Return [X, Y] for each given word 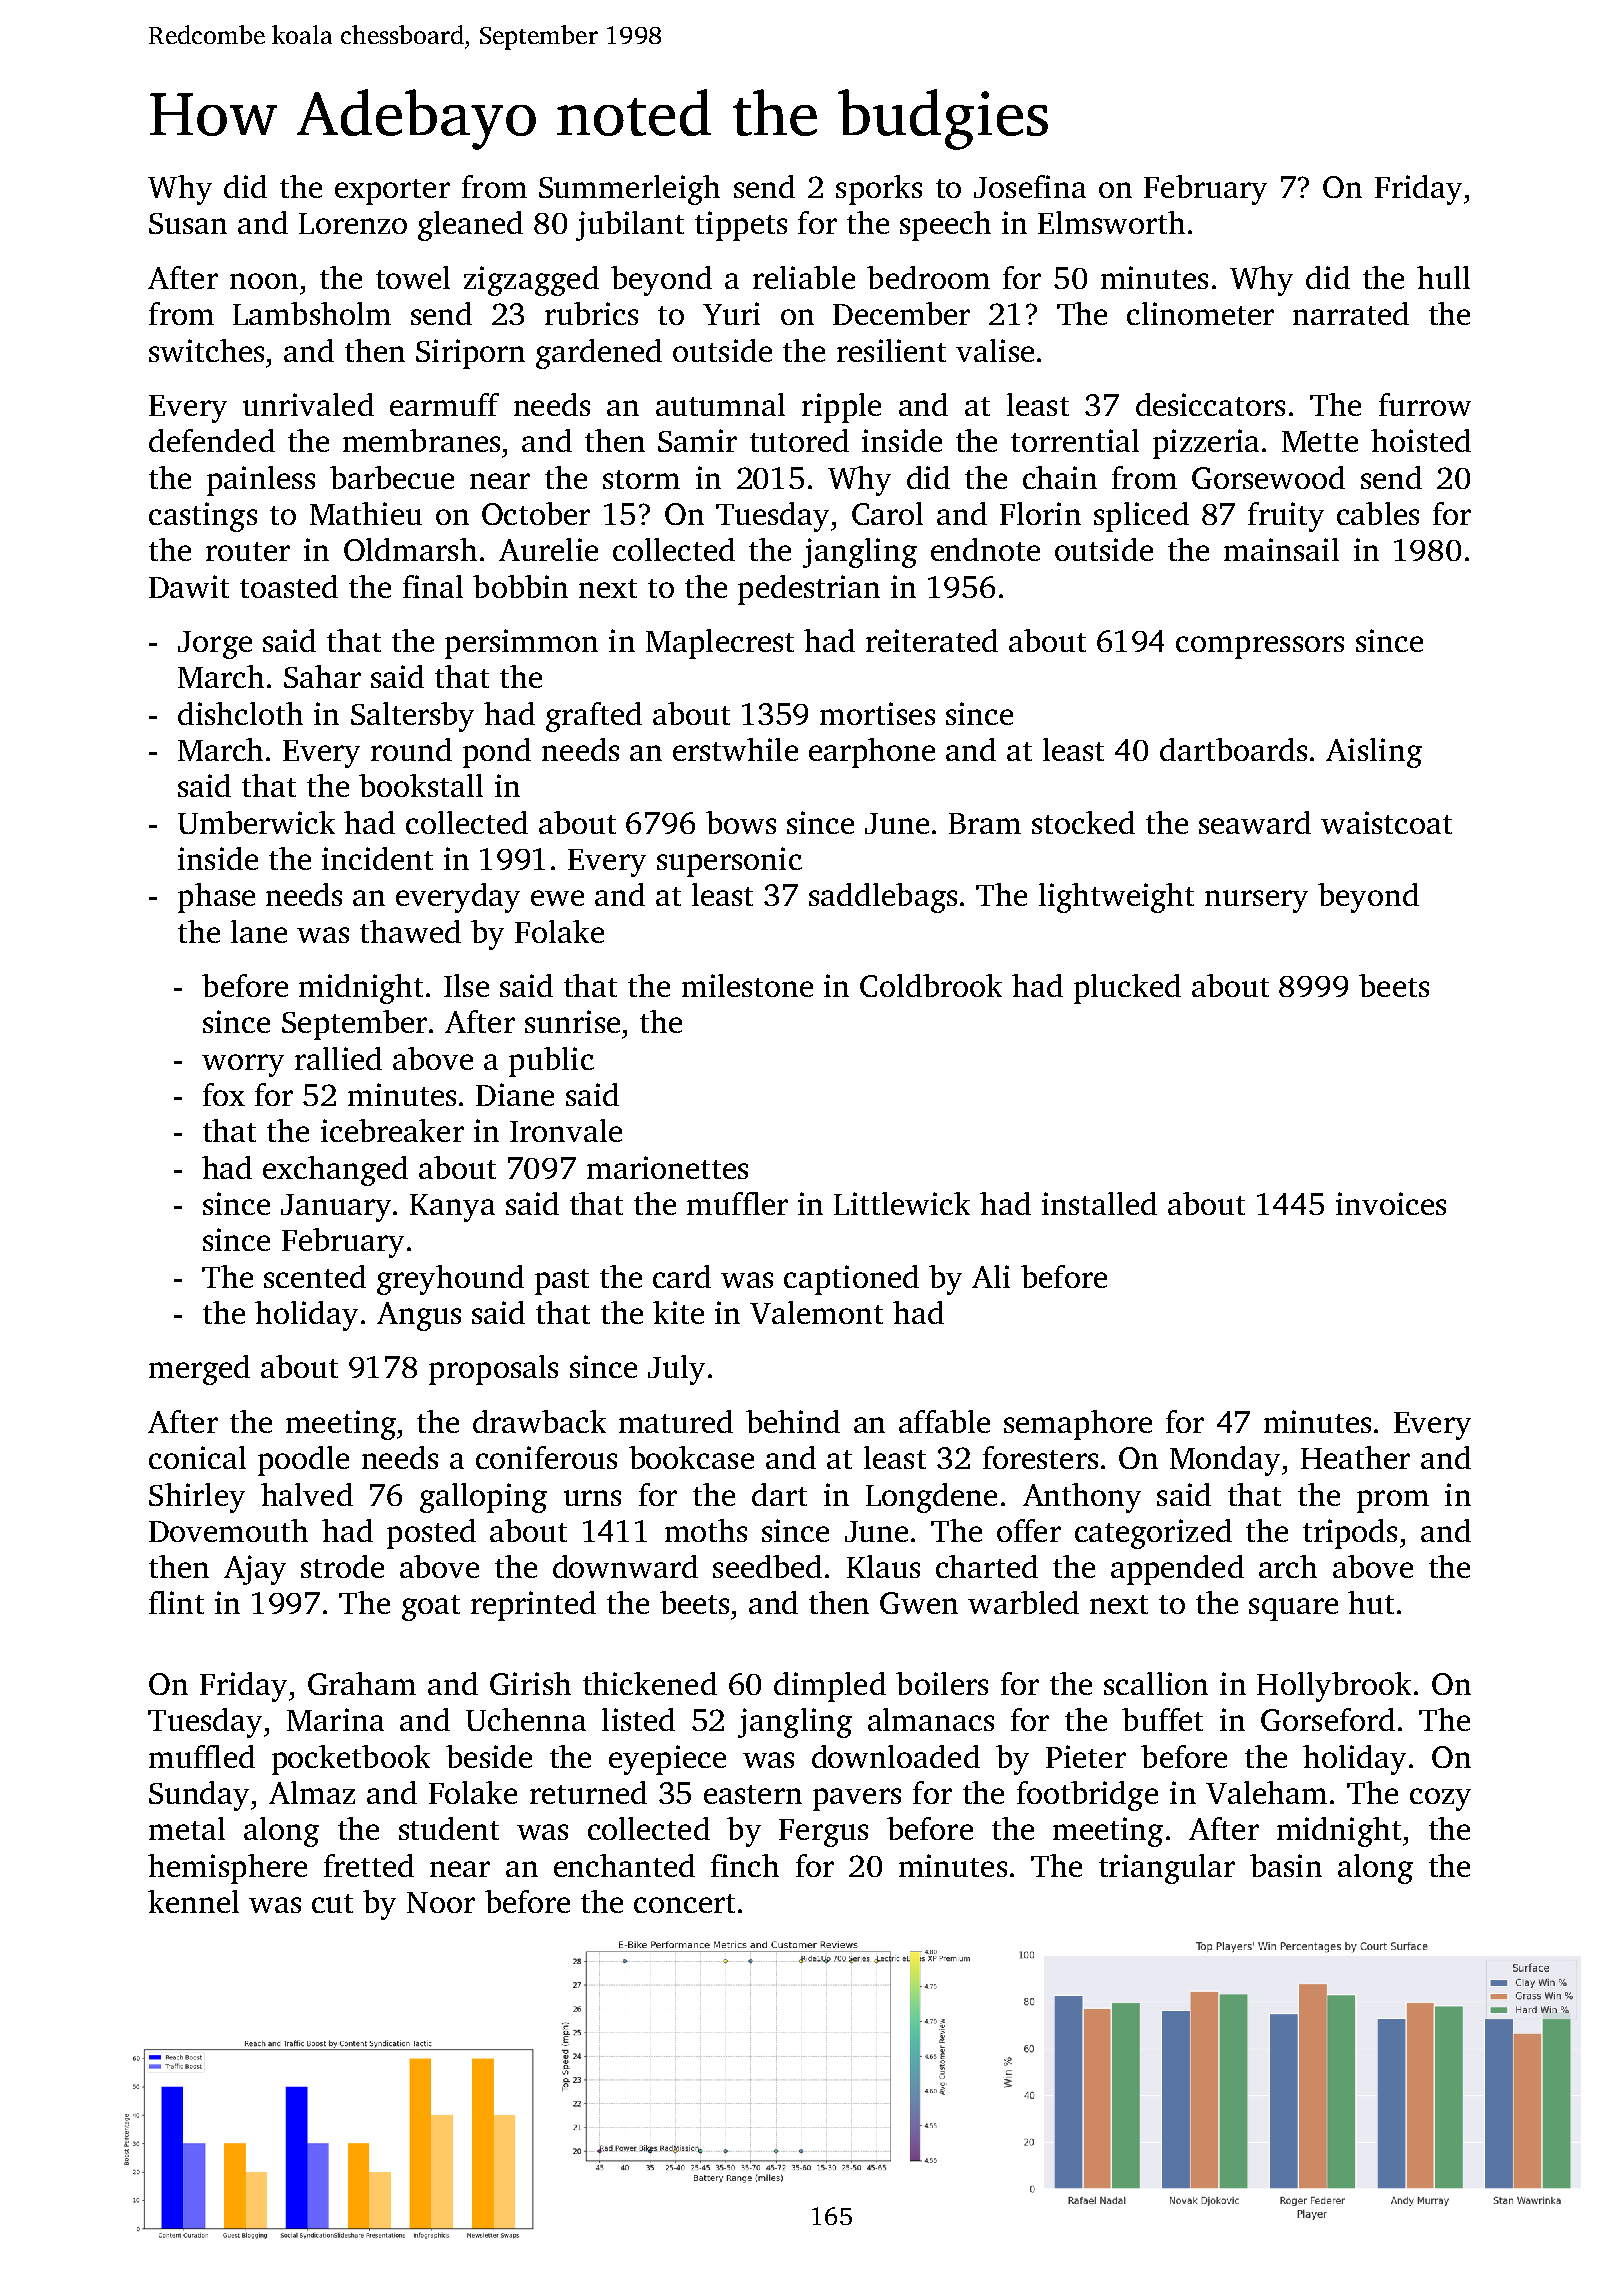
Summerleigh [629, 190]
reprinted [533, 1606]
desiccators [1210, 404]
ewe [557, 898]
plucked [1127, 989]
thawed [410, 931]
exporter [392, 192]
